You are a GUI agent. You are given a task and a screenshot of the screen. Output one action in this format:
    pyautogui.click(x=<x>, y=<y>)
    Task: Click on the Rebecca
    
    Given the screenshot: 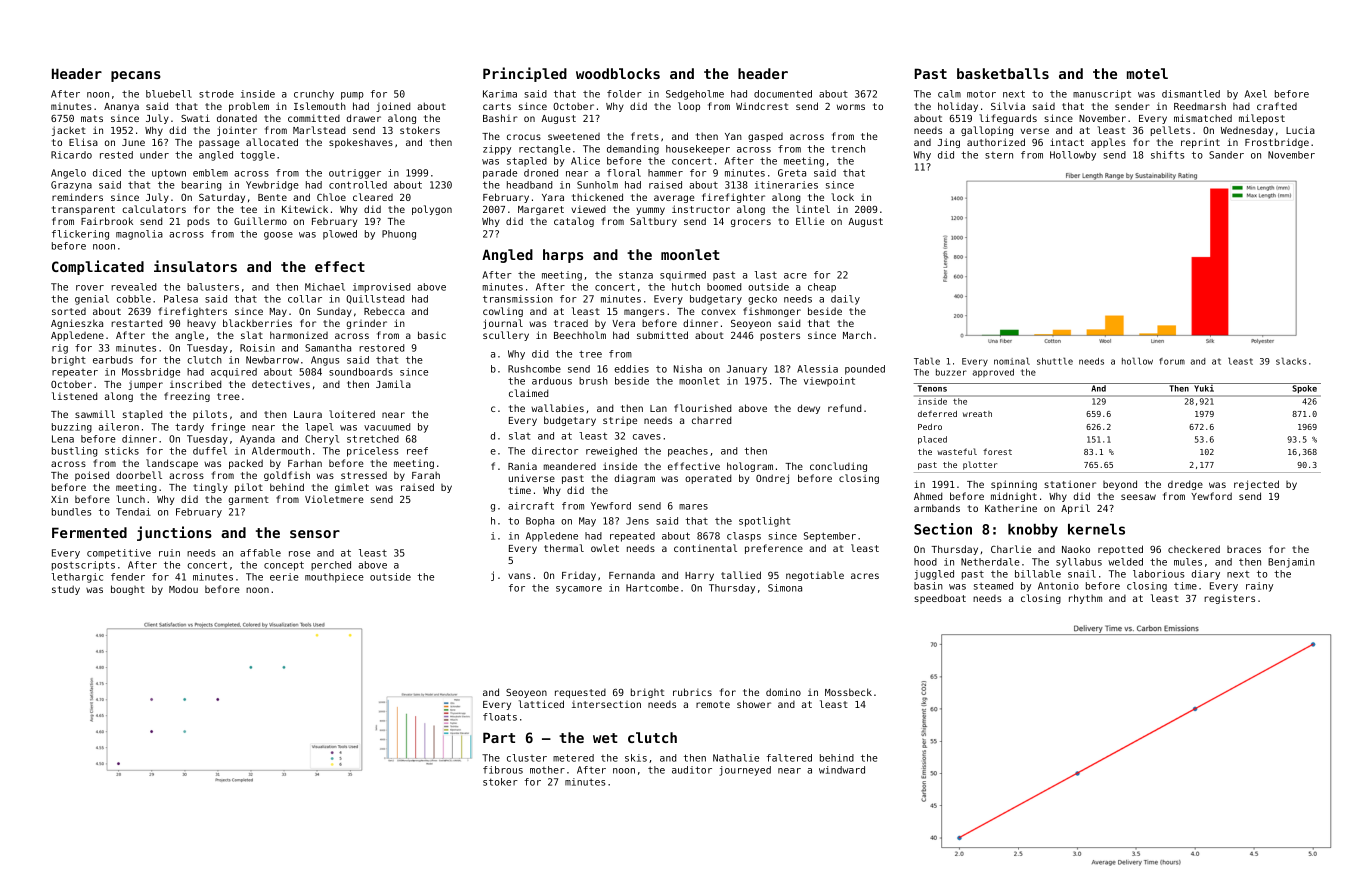 What is the action you would take?
    pyautogui.click(x=384, y=311)
